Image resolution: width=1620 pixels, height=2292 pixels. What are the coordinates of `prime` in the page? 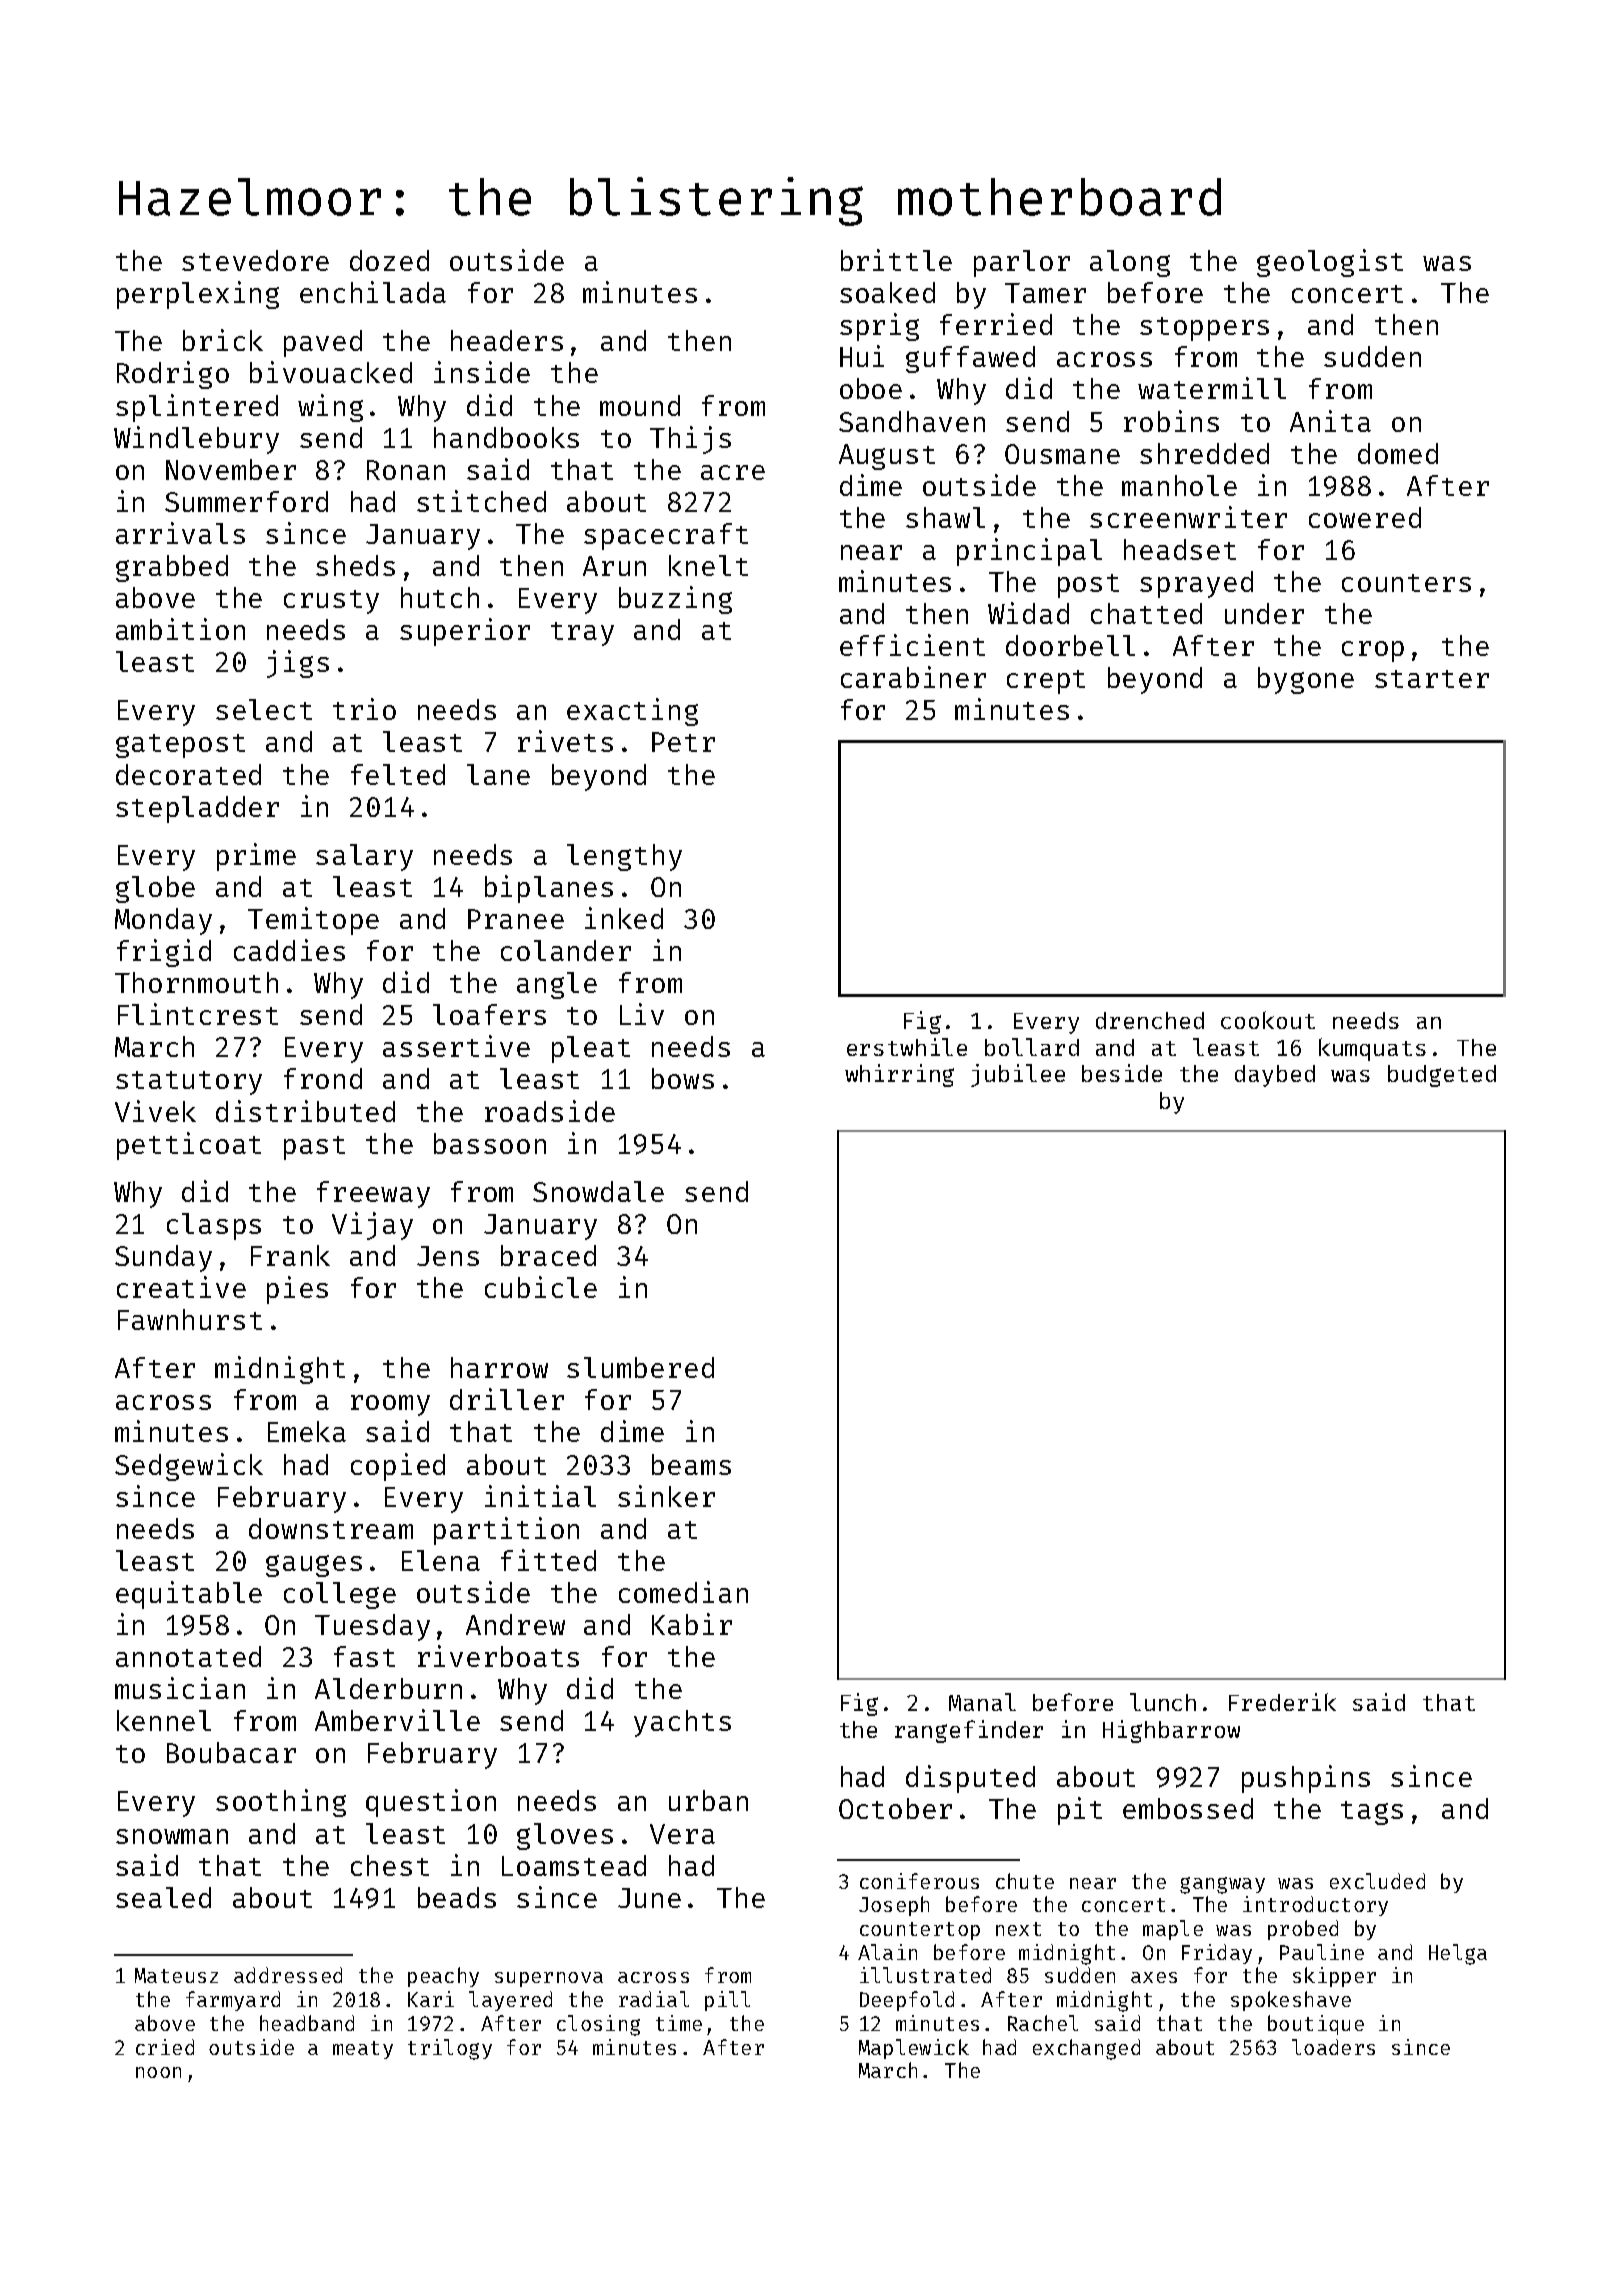 It's located at (256, 857).
